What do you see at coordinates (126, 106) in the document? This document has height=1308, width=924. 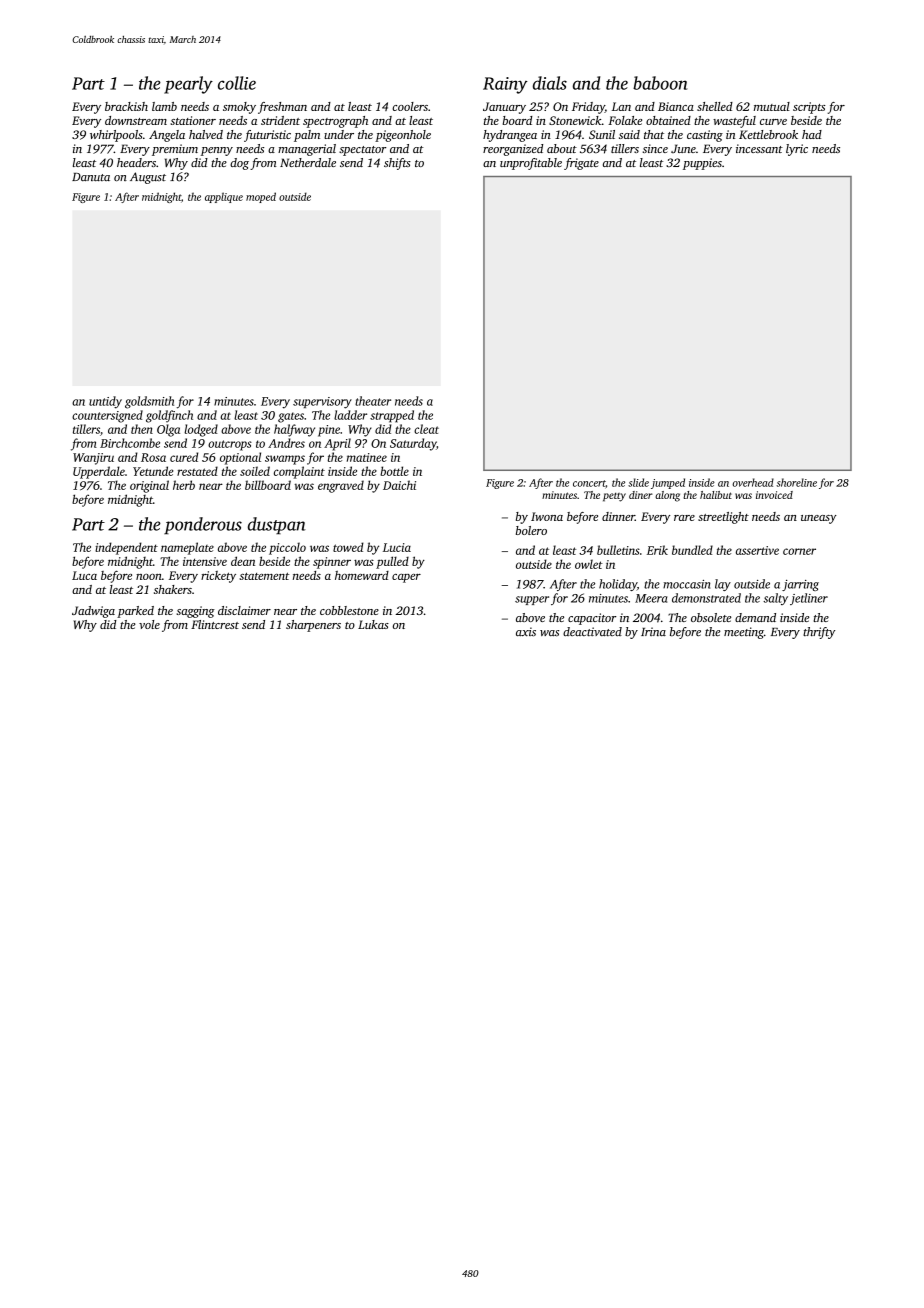 I see `brackish` at bounding box center [126, 106].
